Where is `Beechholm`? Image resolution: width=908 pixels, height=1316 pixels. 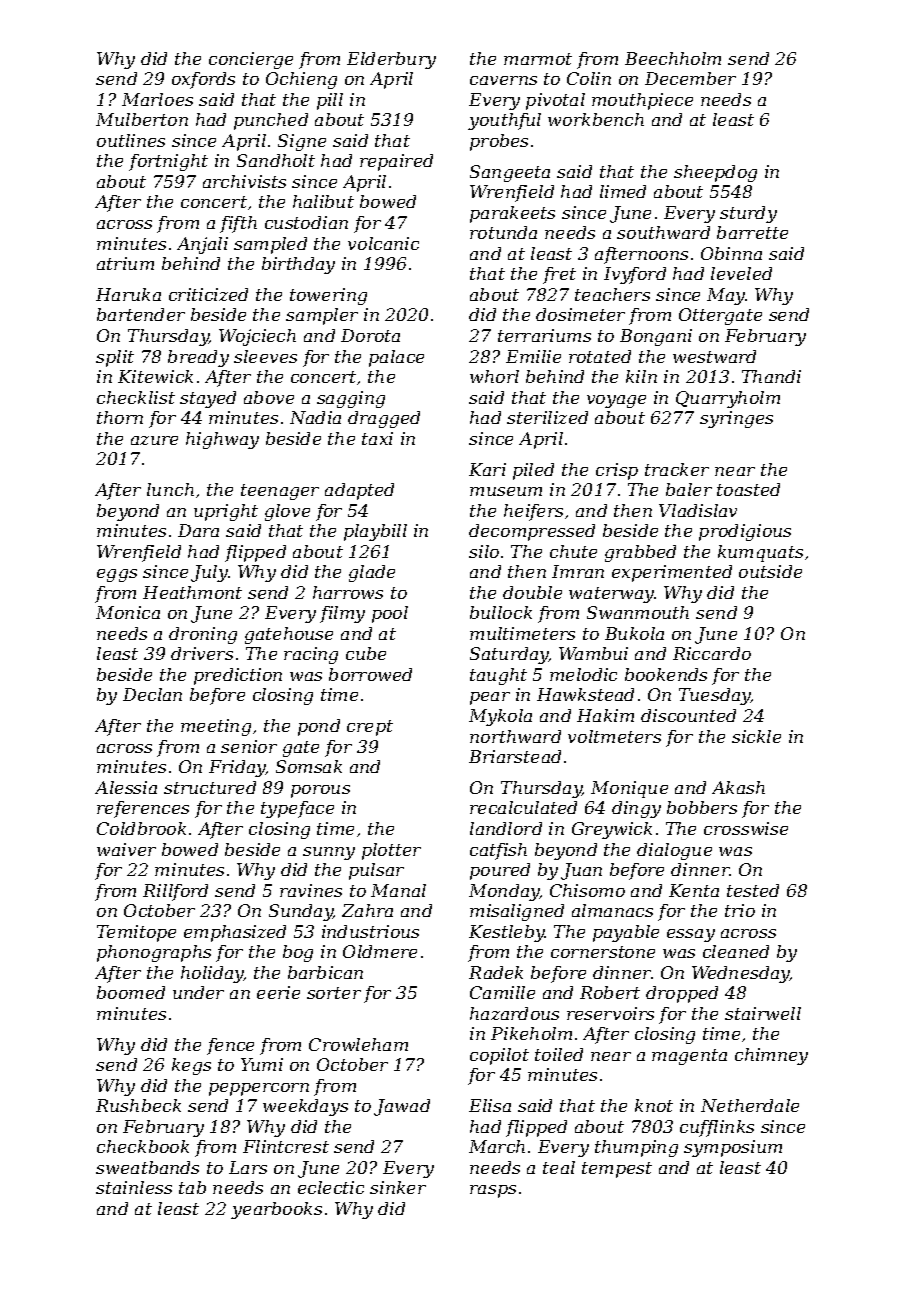
Beechholm is located at coordinates (673, 58).
